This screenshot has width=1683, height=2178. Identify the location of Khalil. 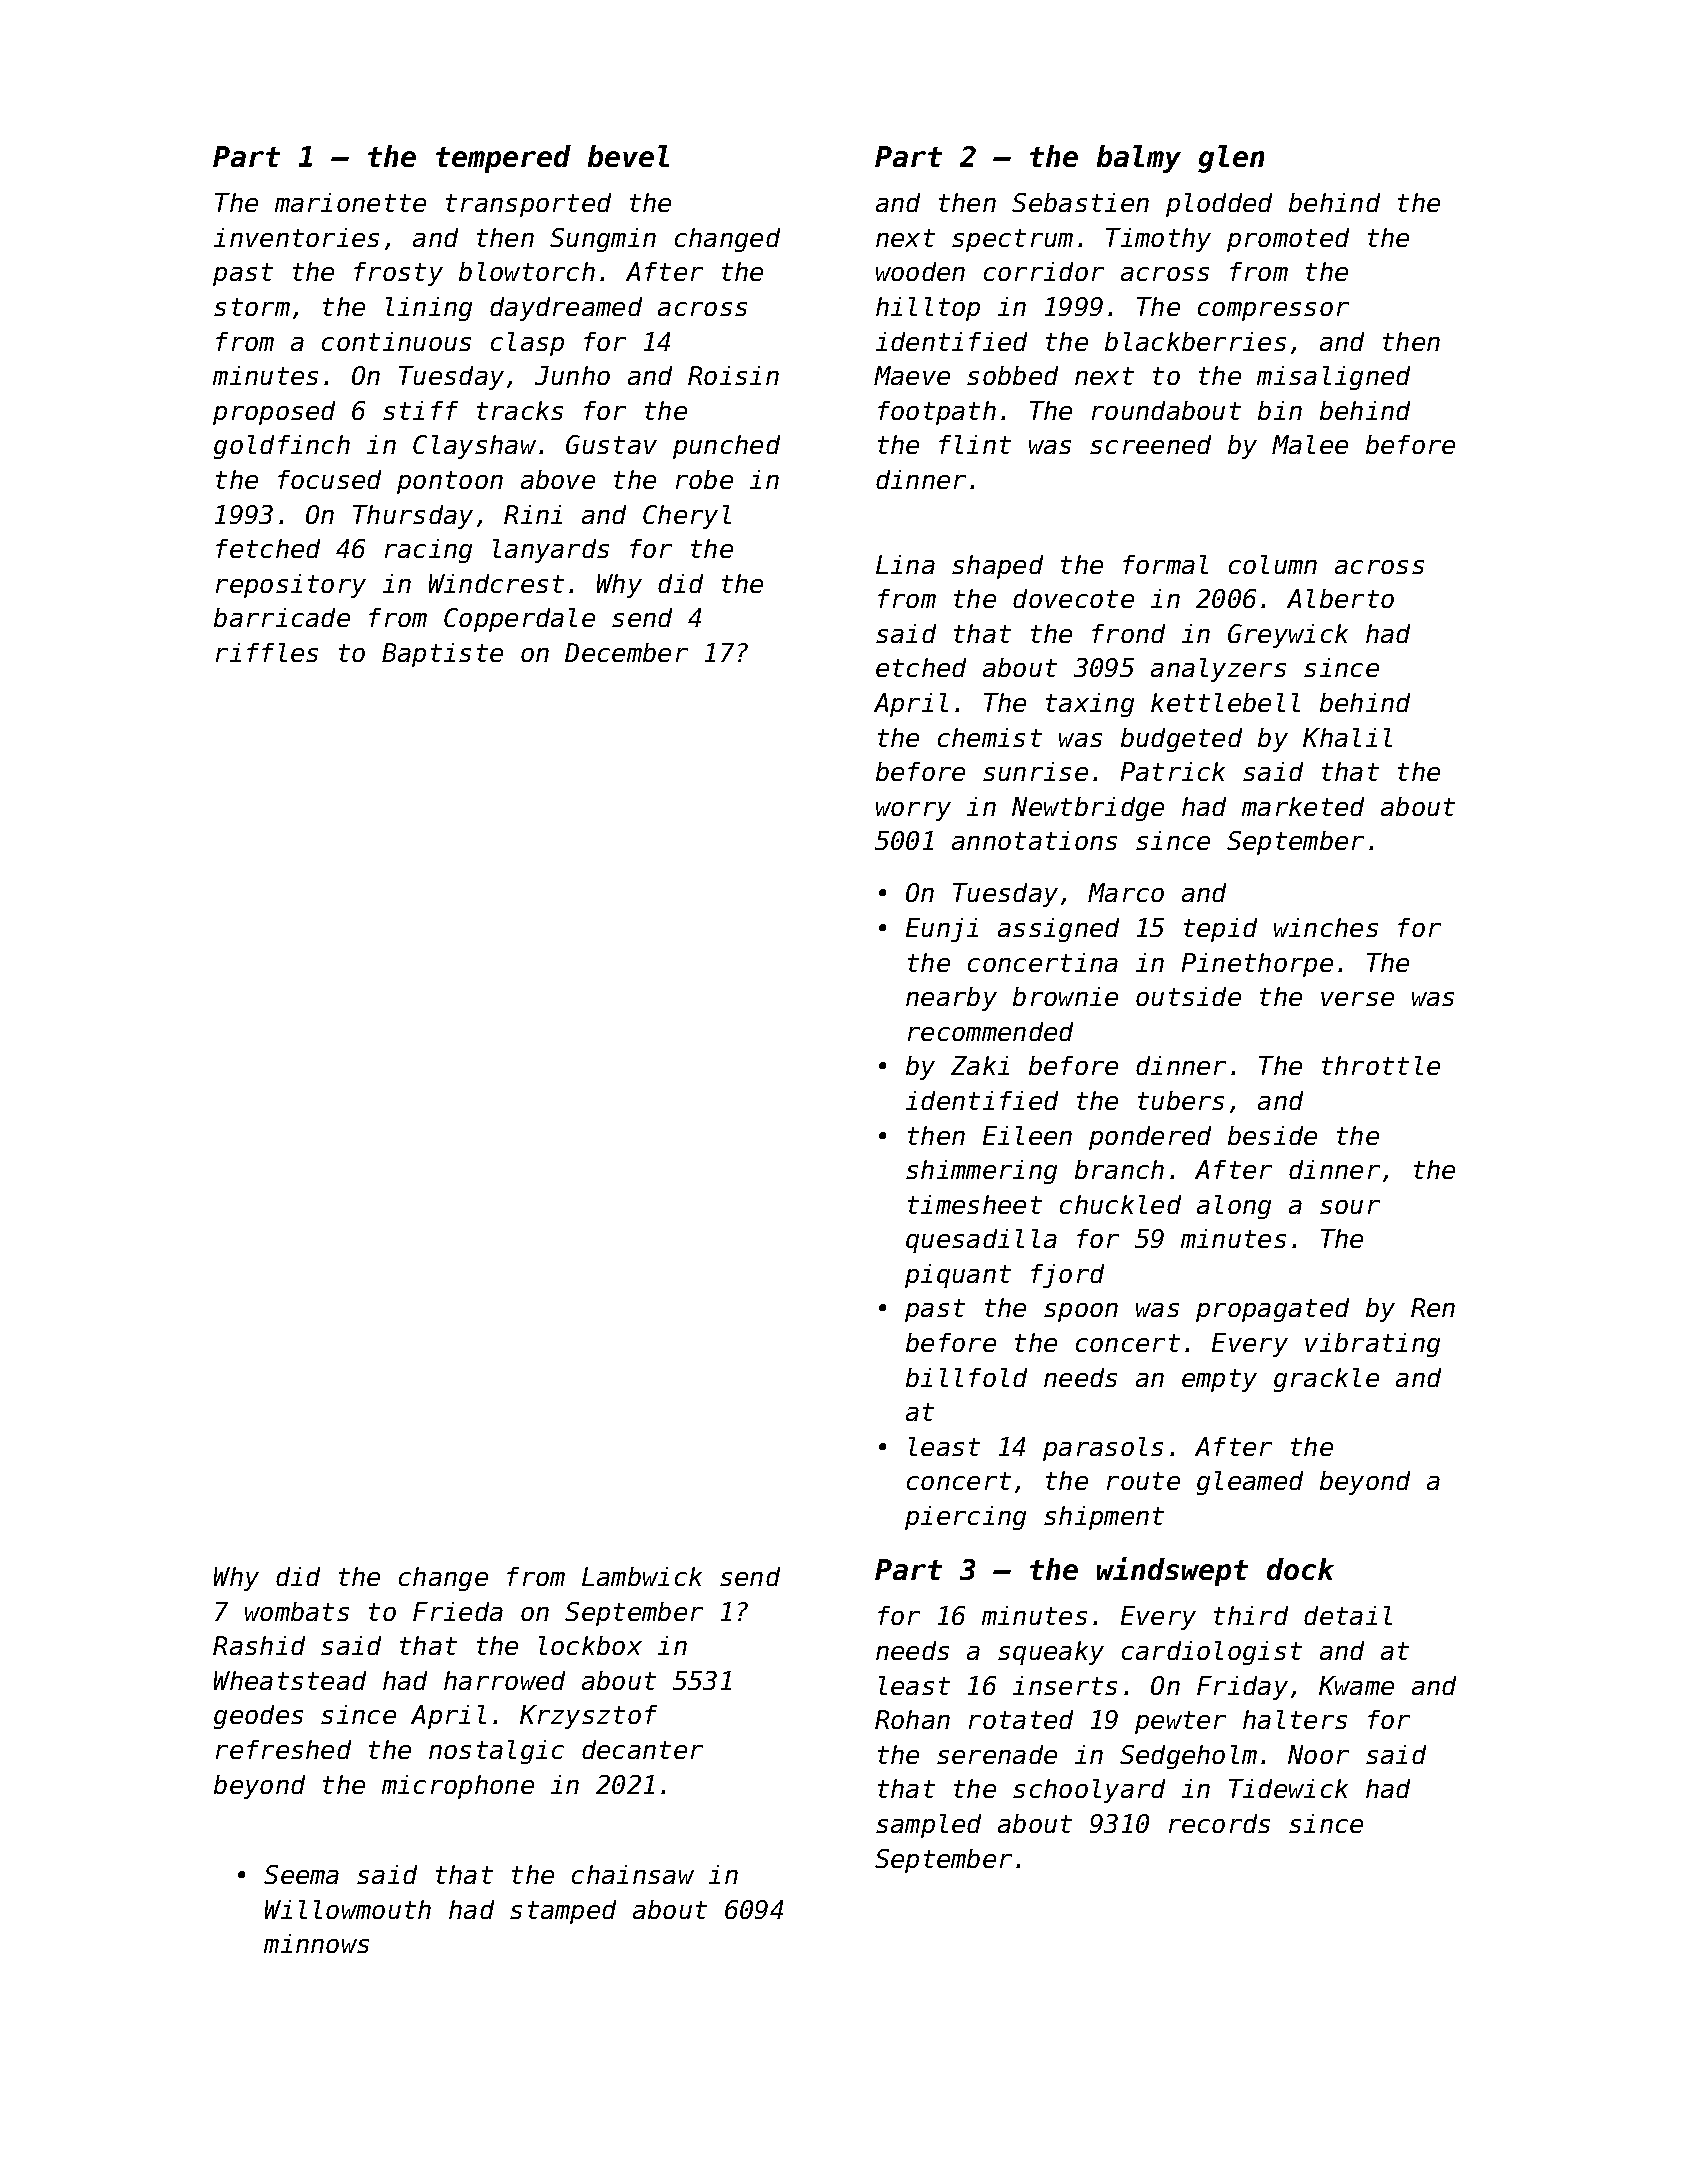
(1347, 737).
